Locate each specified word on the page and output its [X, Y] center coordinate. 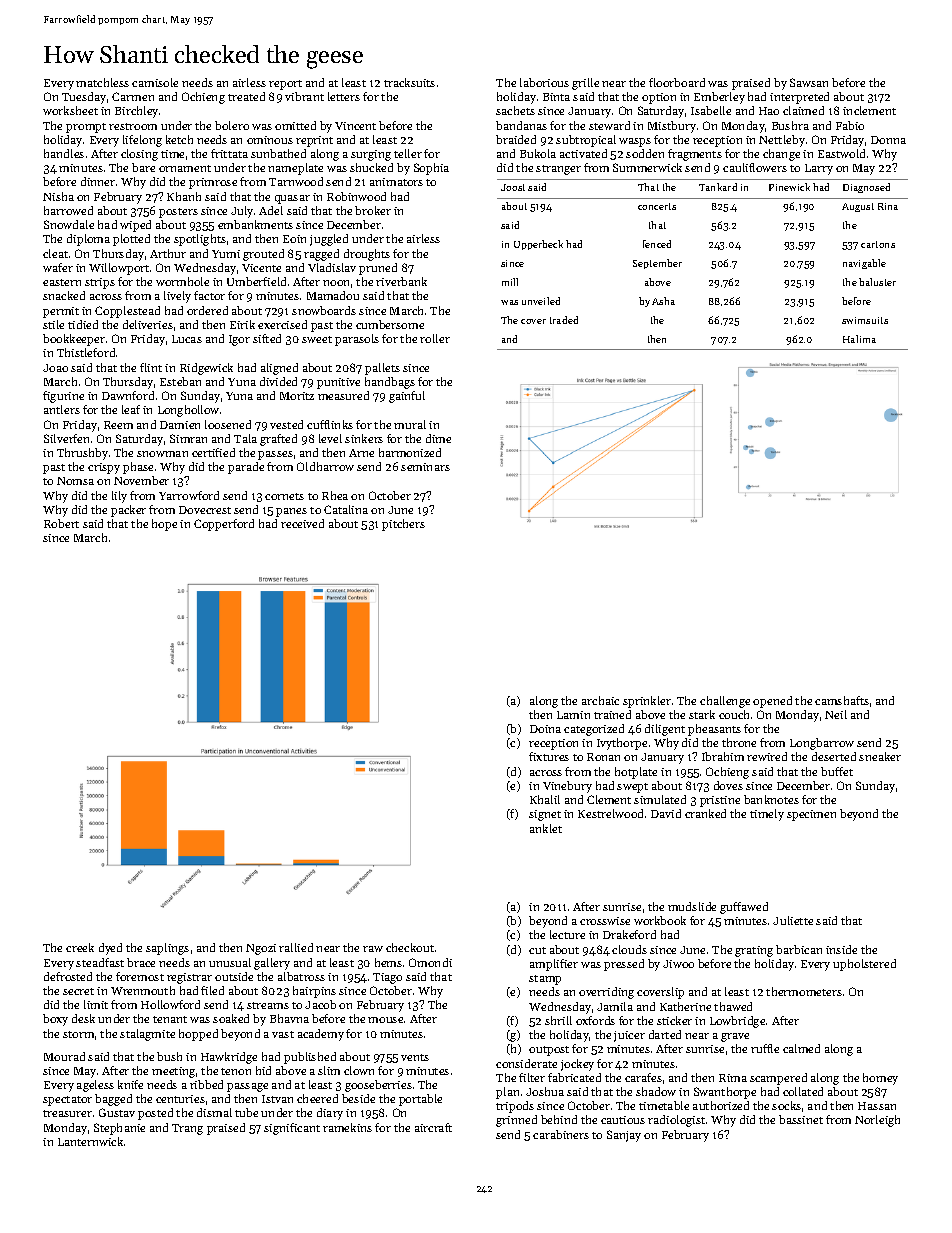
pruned [378, 269]
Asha [663, 301]
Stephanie [119, 1129]
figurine [63, 397]
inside [841, 949]
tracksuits [409, 82]
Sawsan [809, 82]
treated [246, 96]
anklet [546, 828]
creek [80, 947]
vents [415, 1057]
